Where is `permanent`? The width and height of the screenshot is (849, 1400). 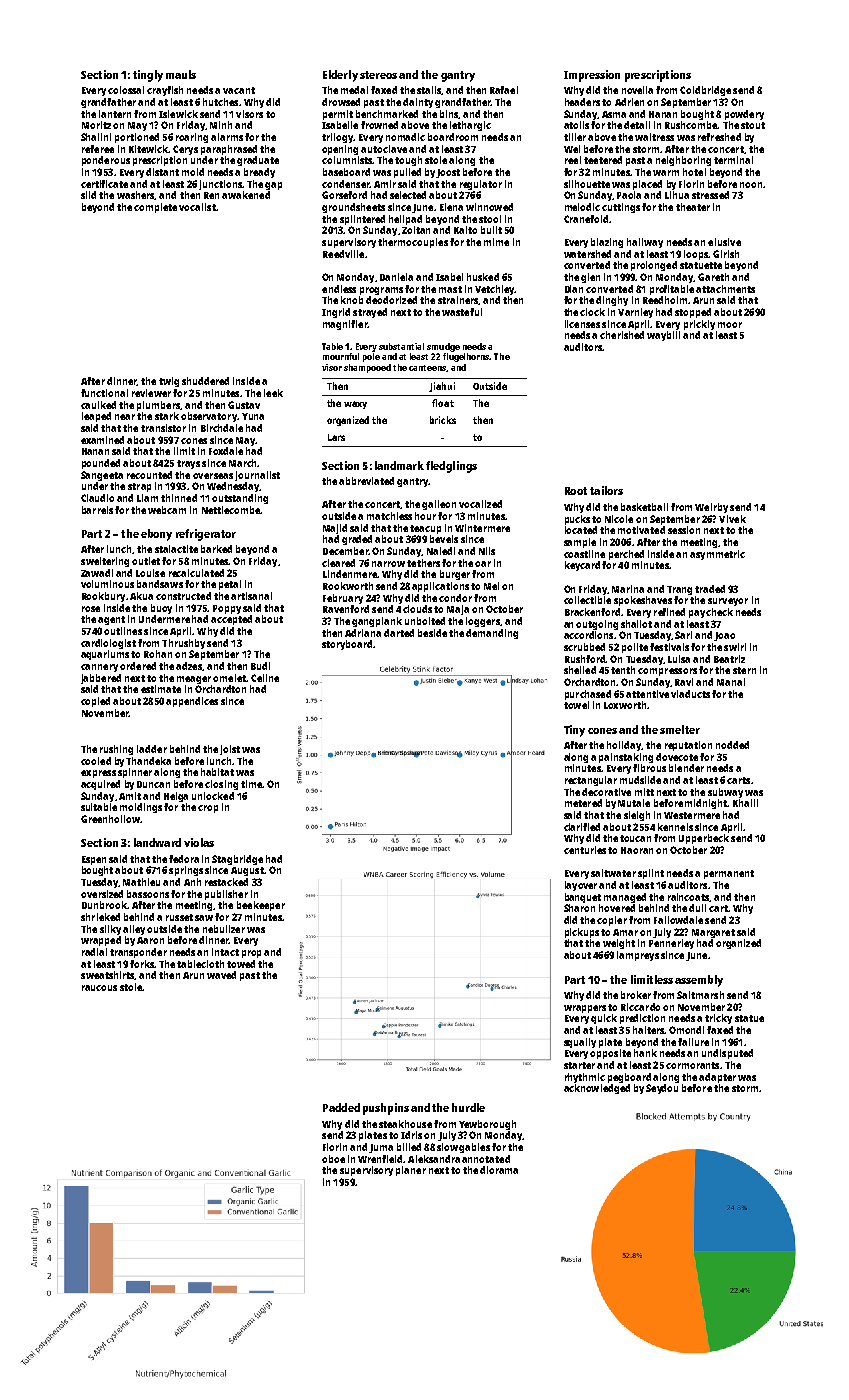 permanent is located at coordinates (729, 874).
